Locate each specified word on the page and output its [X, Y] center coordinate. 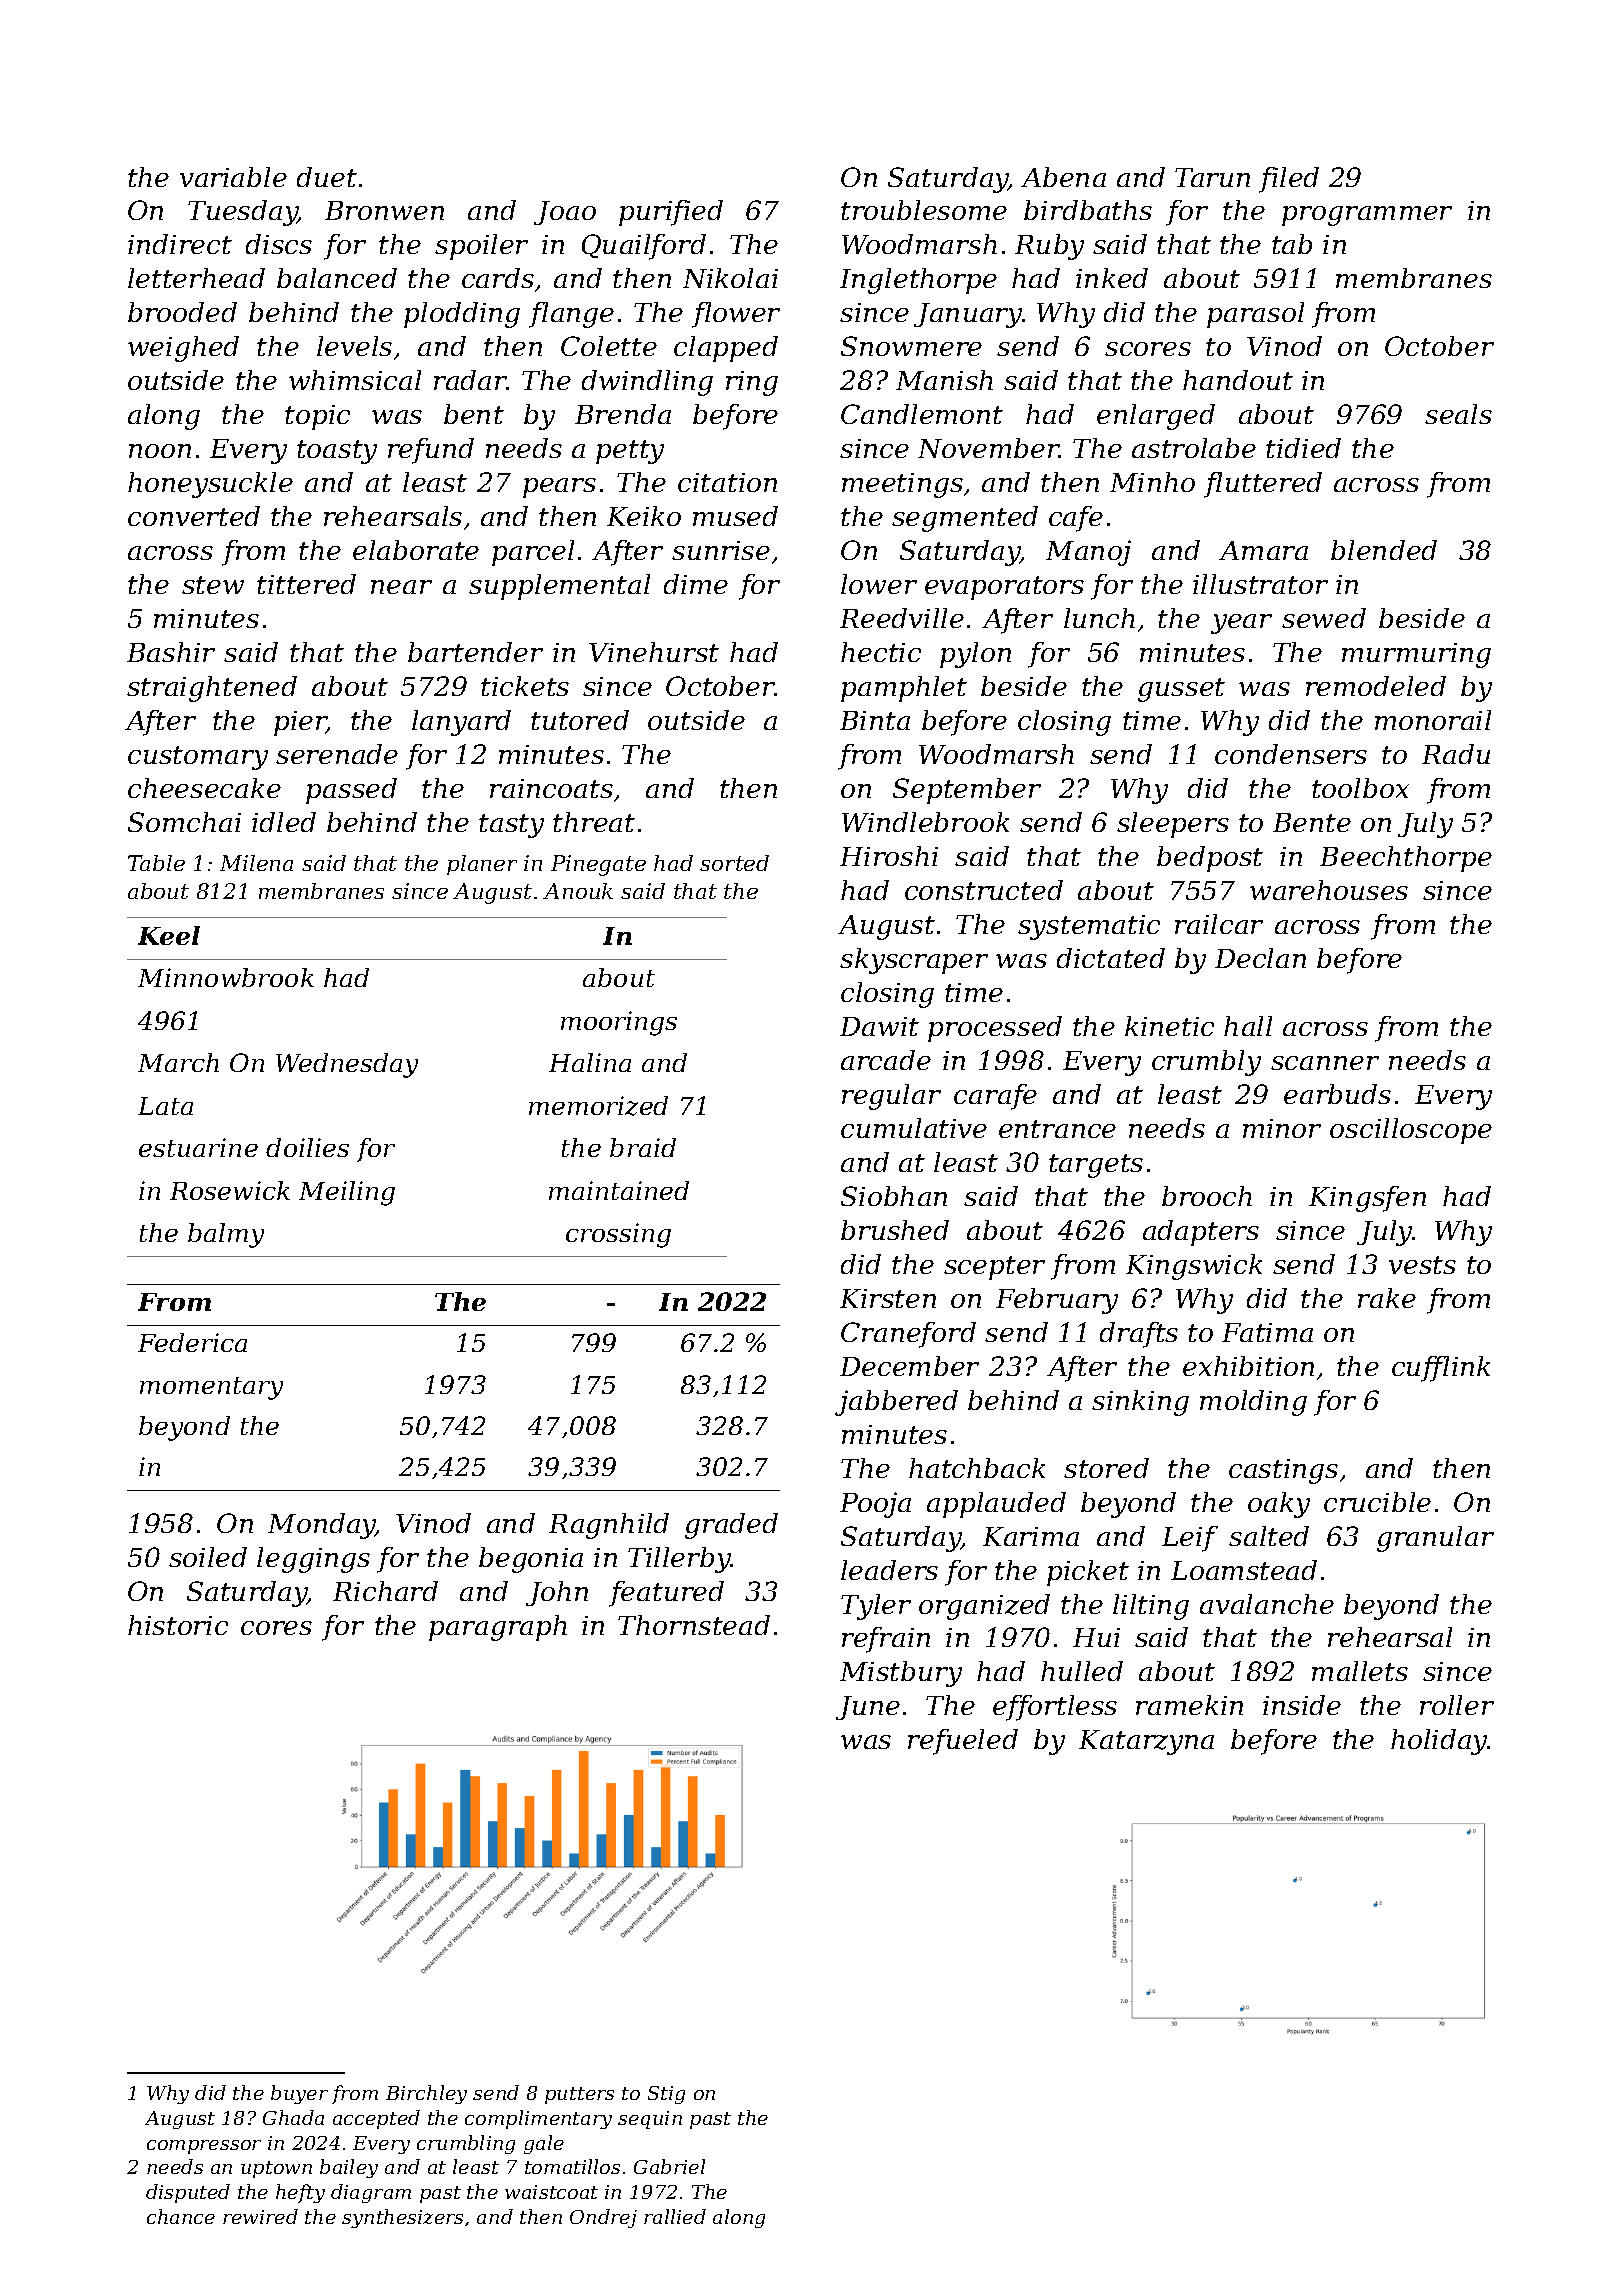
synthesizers [402, 2218]
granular [1435, 1539]
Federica [192, 1342]
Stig [666, 2095]
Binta [875, 720]
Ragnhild [609, 1526]
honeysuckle [210, 485]
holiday [1439, 1742]
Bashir [171, 652]
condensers [1291, 754]
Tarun [1212, 177]
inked [1112, 278]
